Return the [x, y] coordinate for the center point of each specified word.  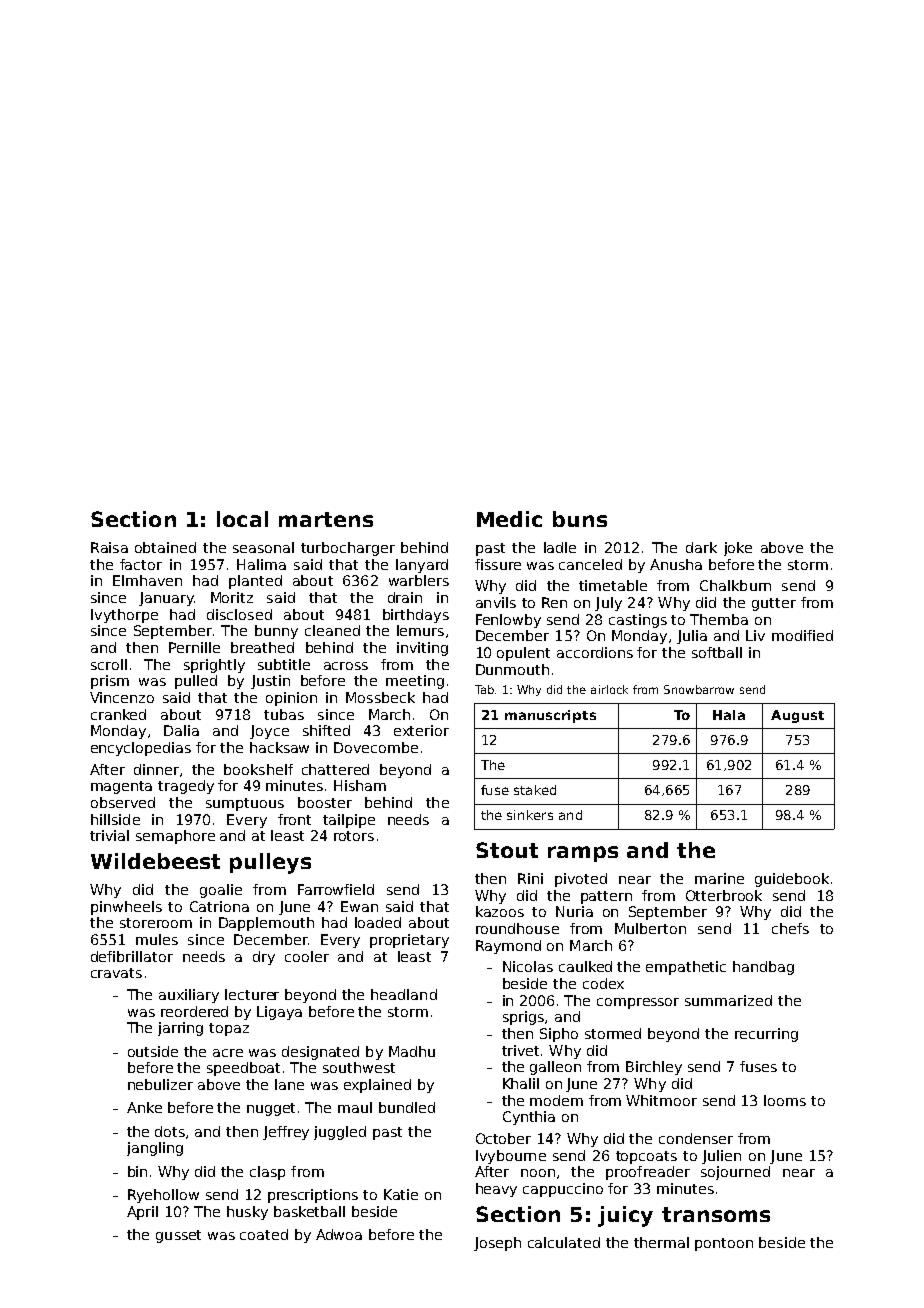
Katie [401, 1194]
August [797, 716]
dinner [156, 769]
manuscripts [550, 716]
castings [638, 621]
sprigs [523, 1018]
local [242, 519]
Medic [509, 519]
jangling [155, 1149]
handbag [763, 968]
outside [153, 1051]
